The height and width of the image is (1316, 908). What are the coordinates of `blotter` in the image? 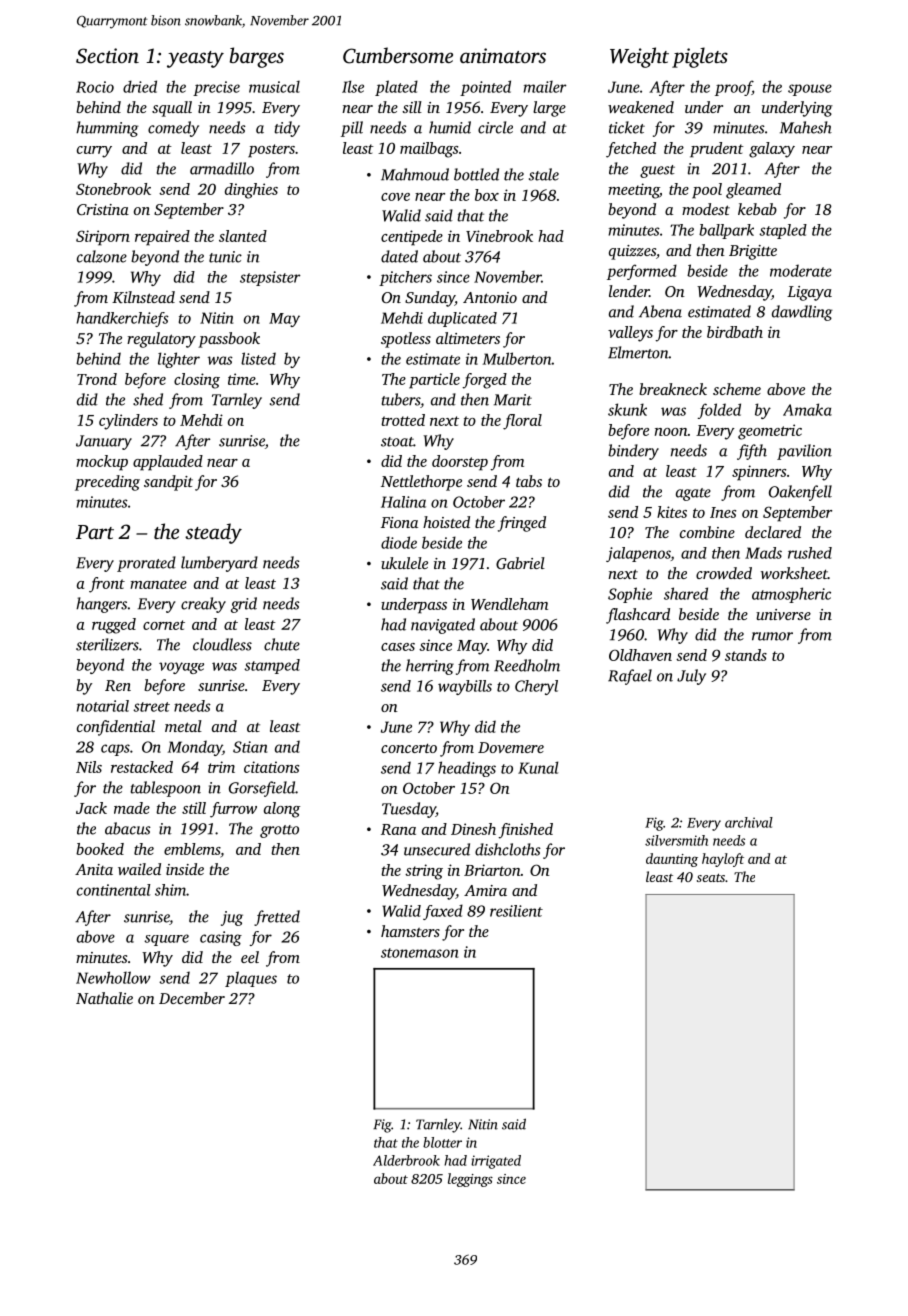 It's located at (442, 1142).
